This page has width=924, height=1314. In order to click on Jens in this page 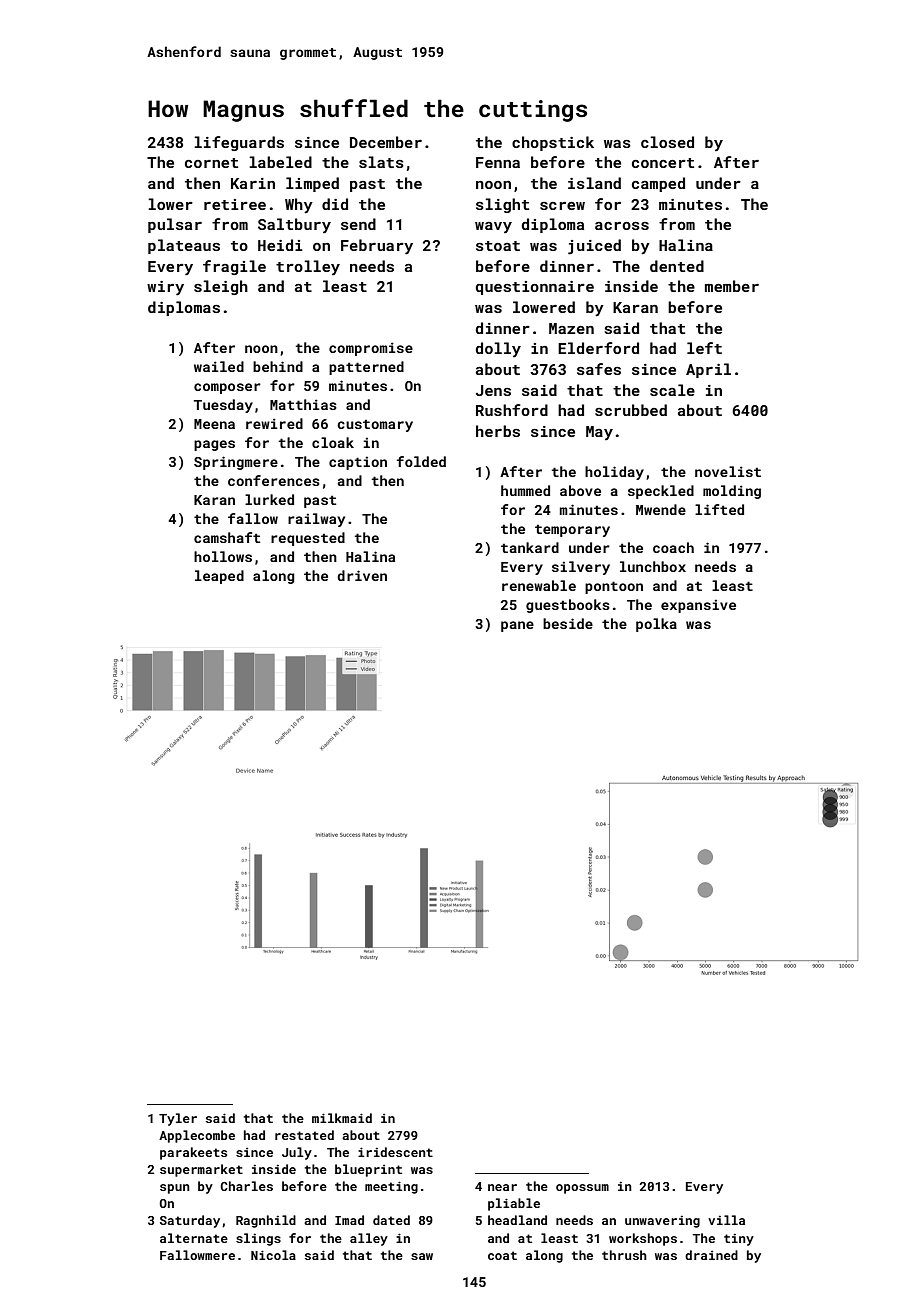, I will do `click(493, 390)`.
